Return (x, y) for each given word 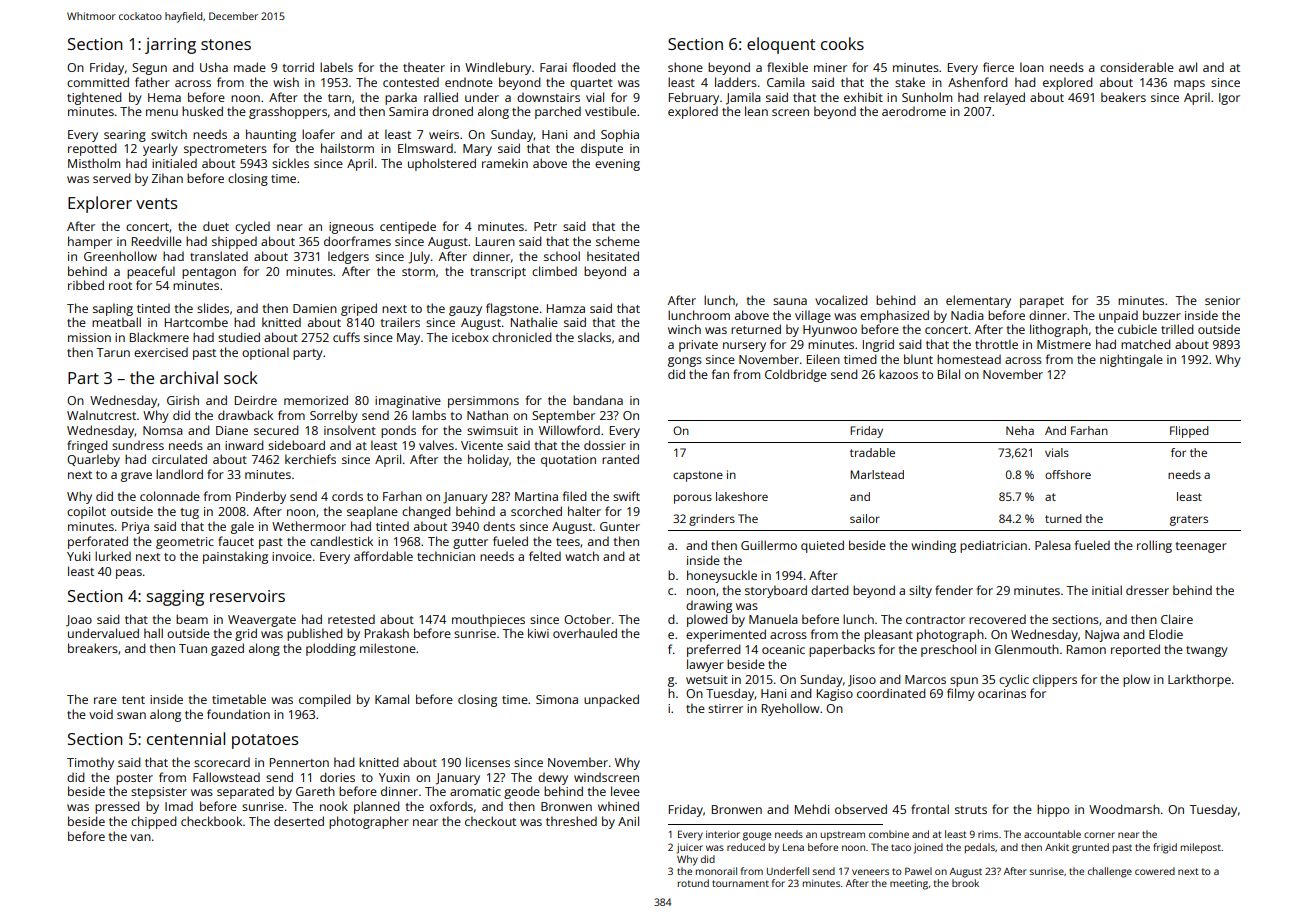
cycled (252, 227)
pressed (117, 807)
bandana (598, 400)
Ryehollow (790, 709)
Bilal (949, 374)
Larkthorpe (1199, 680)
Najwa (1102, 636)
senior (1222, 300)
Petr (545, 226)
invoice (292, 556)
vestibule (610, 111)
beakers (1123, 97)
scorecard (222, 762)
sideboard (296, 445)
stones (226, 44)
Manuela (773, 619)
